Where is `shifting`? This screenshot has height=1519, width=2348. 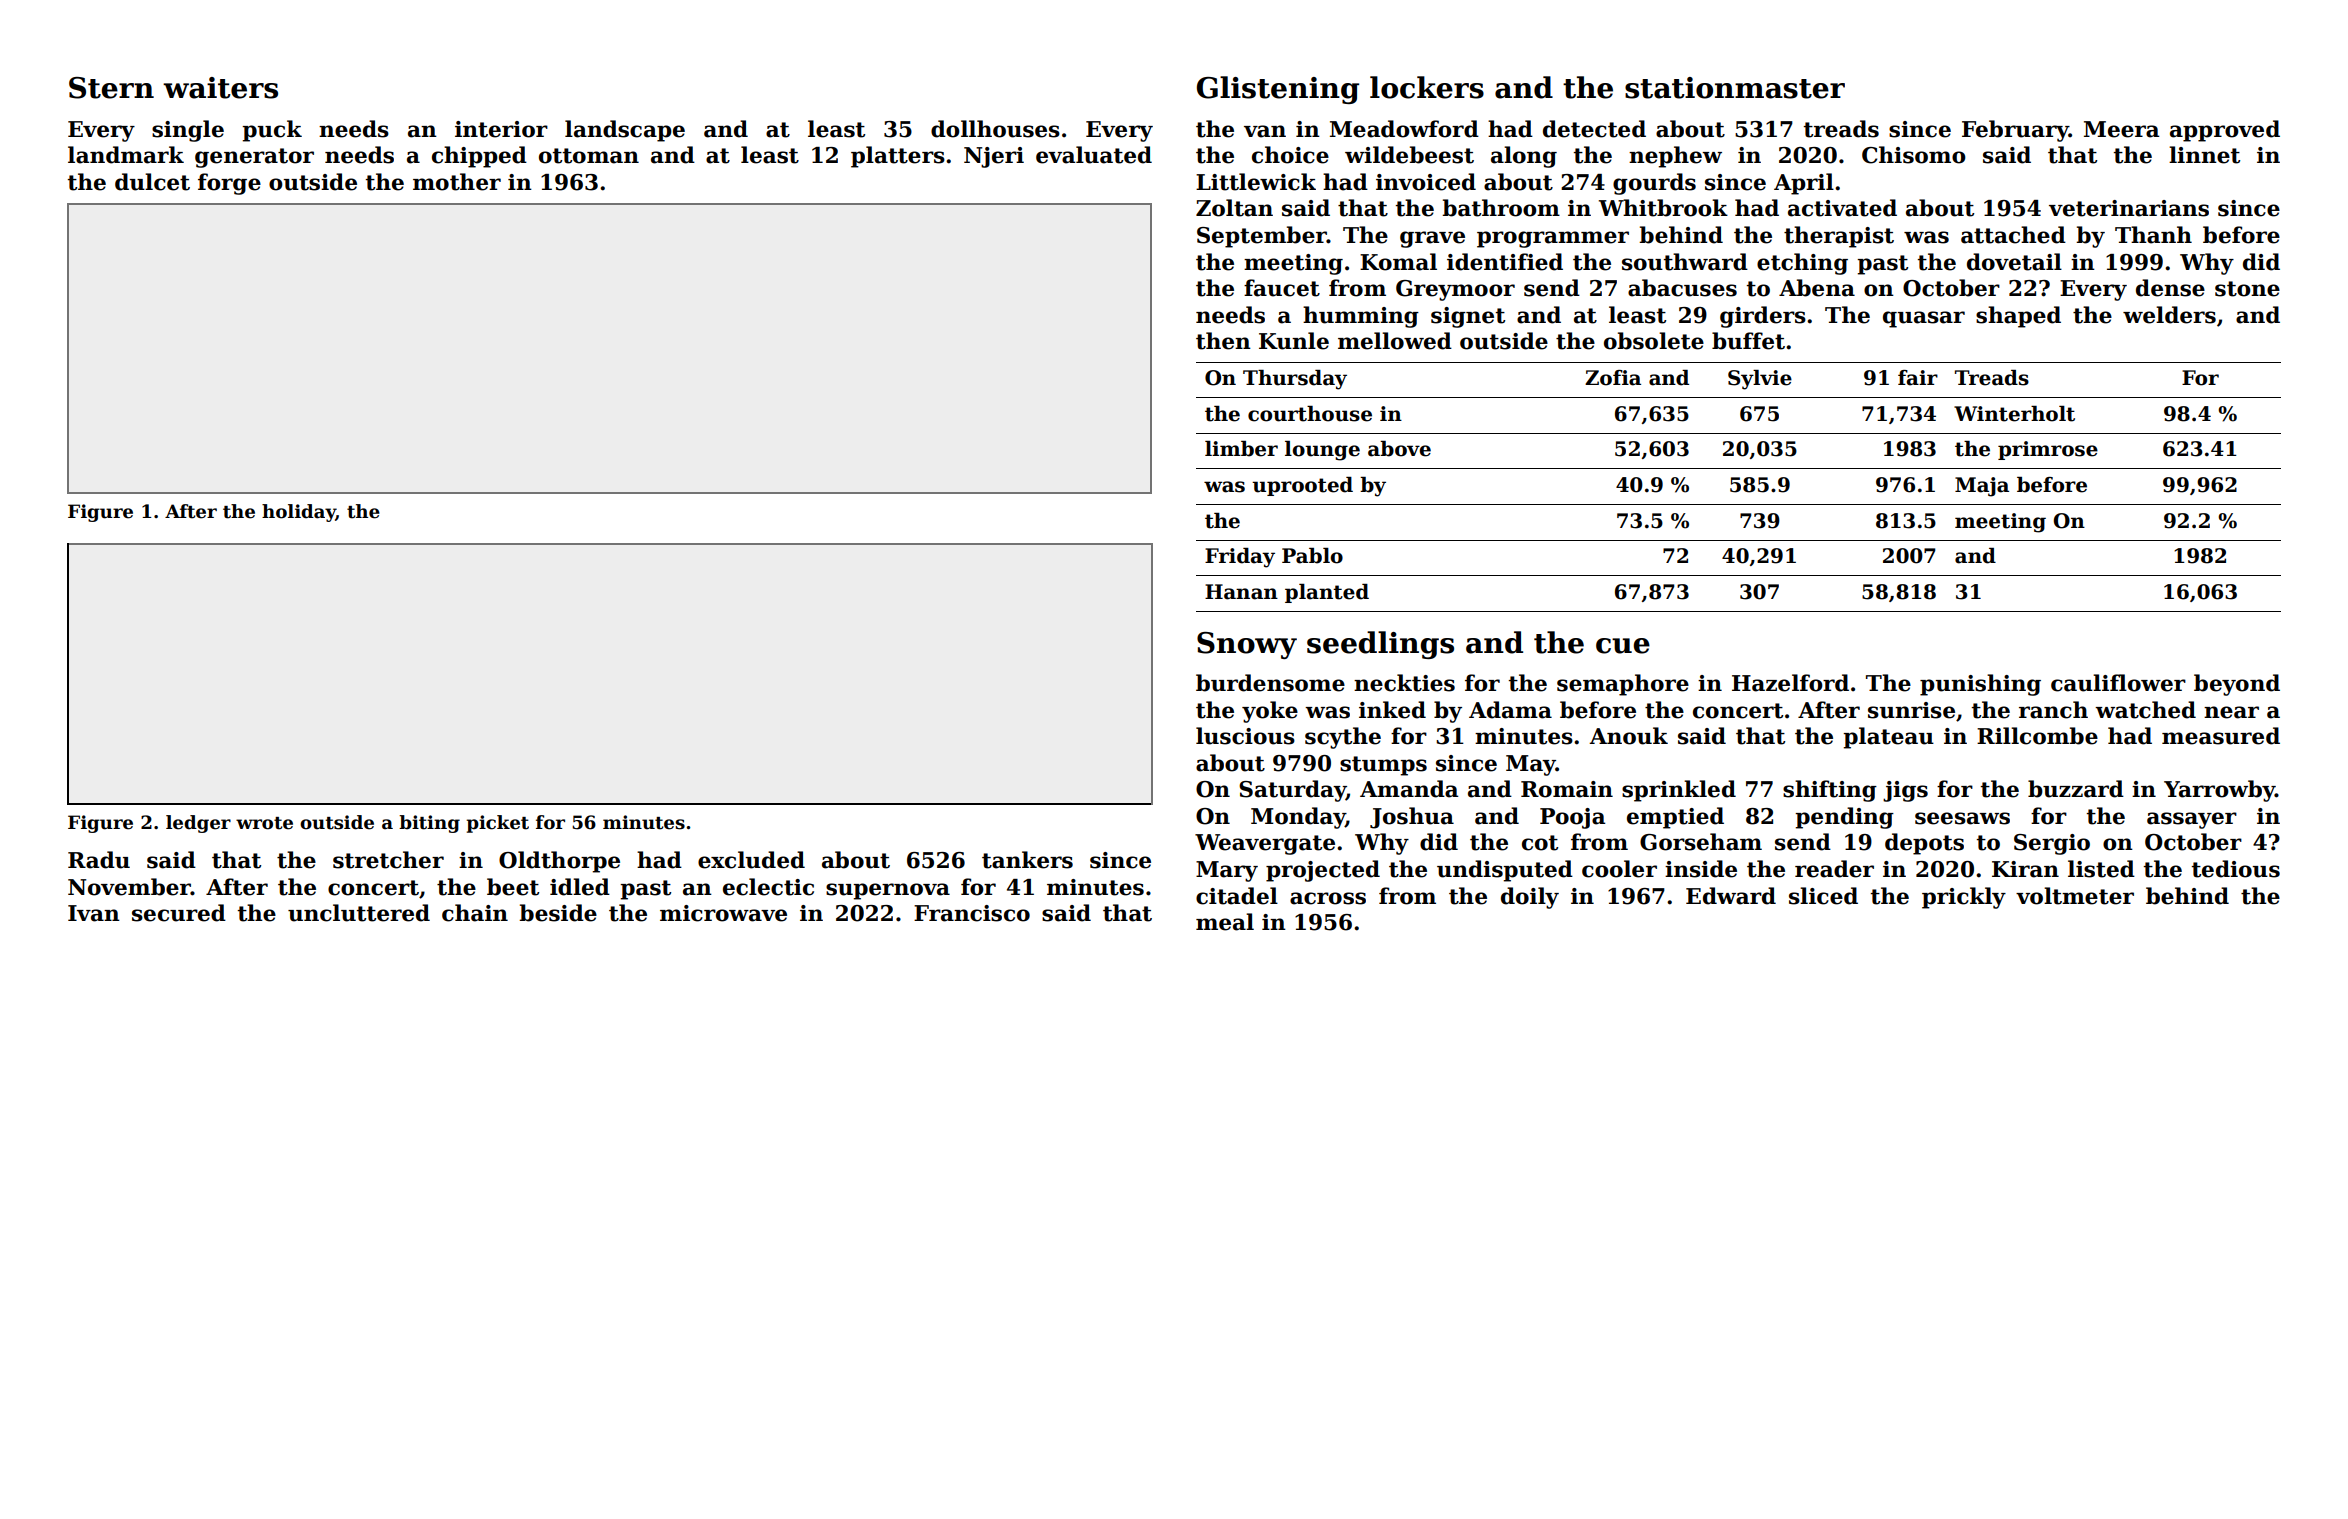
shifting is located at coordinates (1830, 791).
